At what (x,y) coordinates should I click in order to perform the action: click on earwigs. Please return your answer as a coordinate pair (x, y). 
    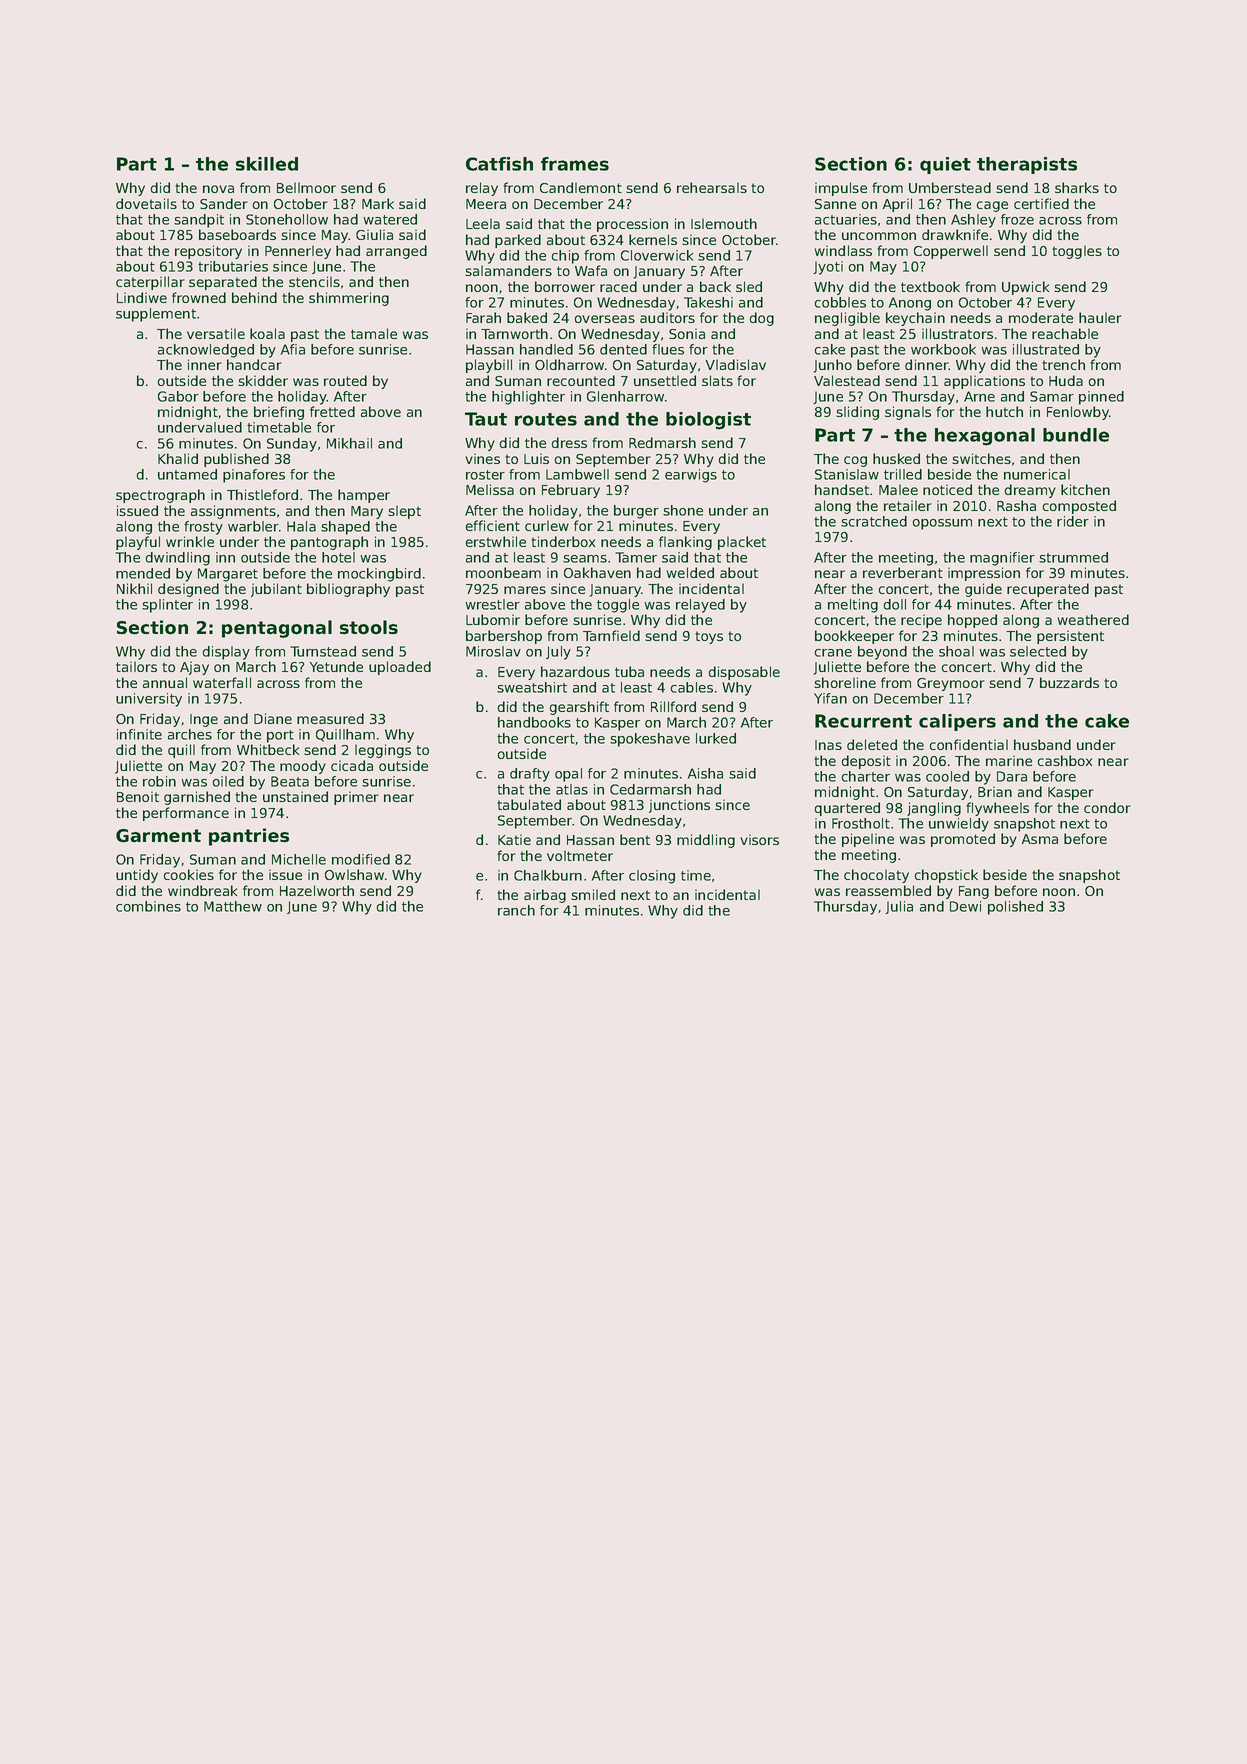
    Looking at the image, I should click on (691, 476).
